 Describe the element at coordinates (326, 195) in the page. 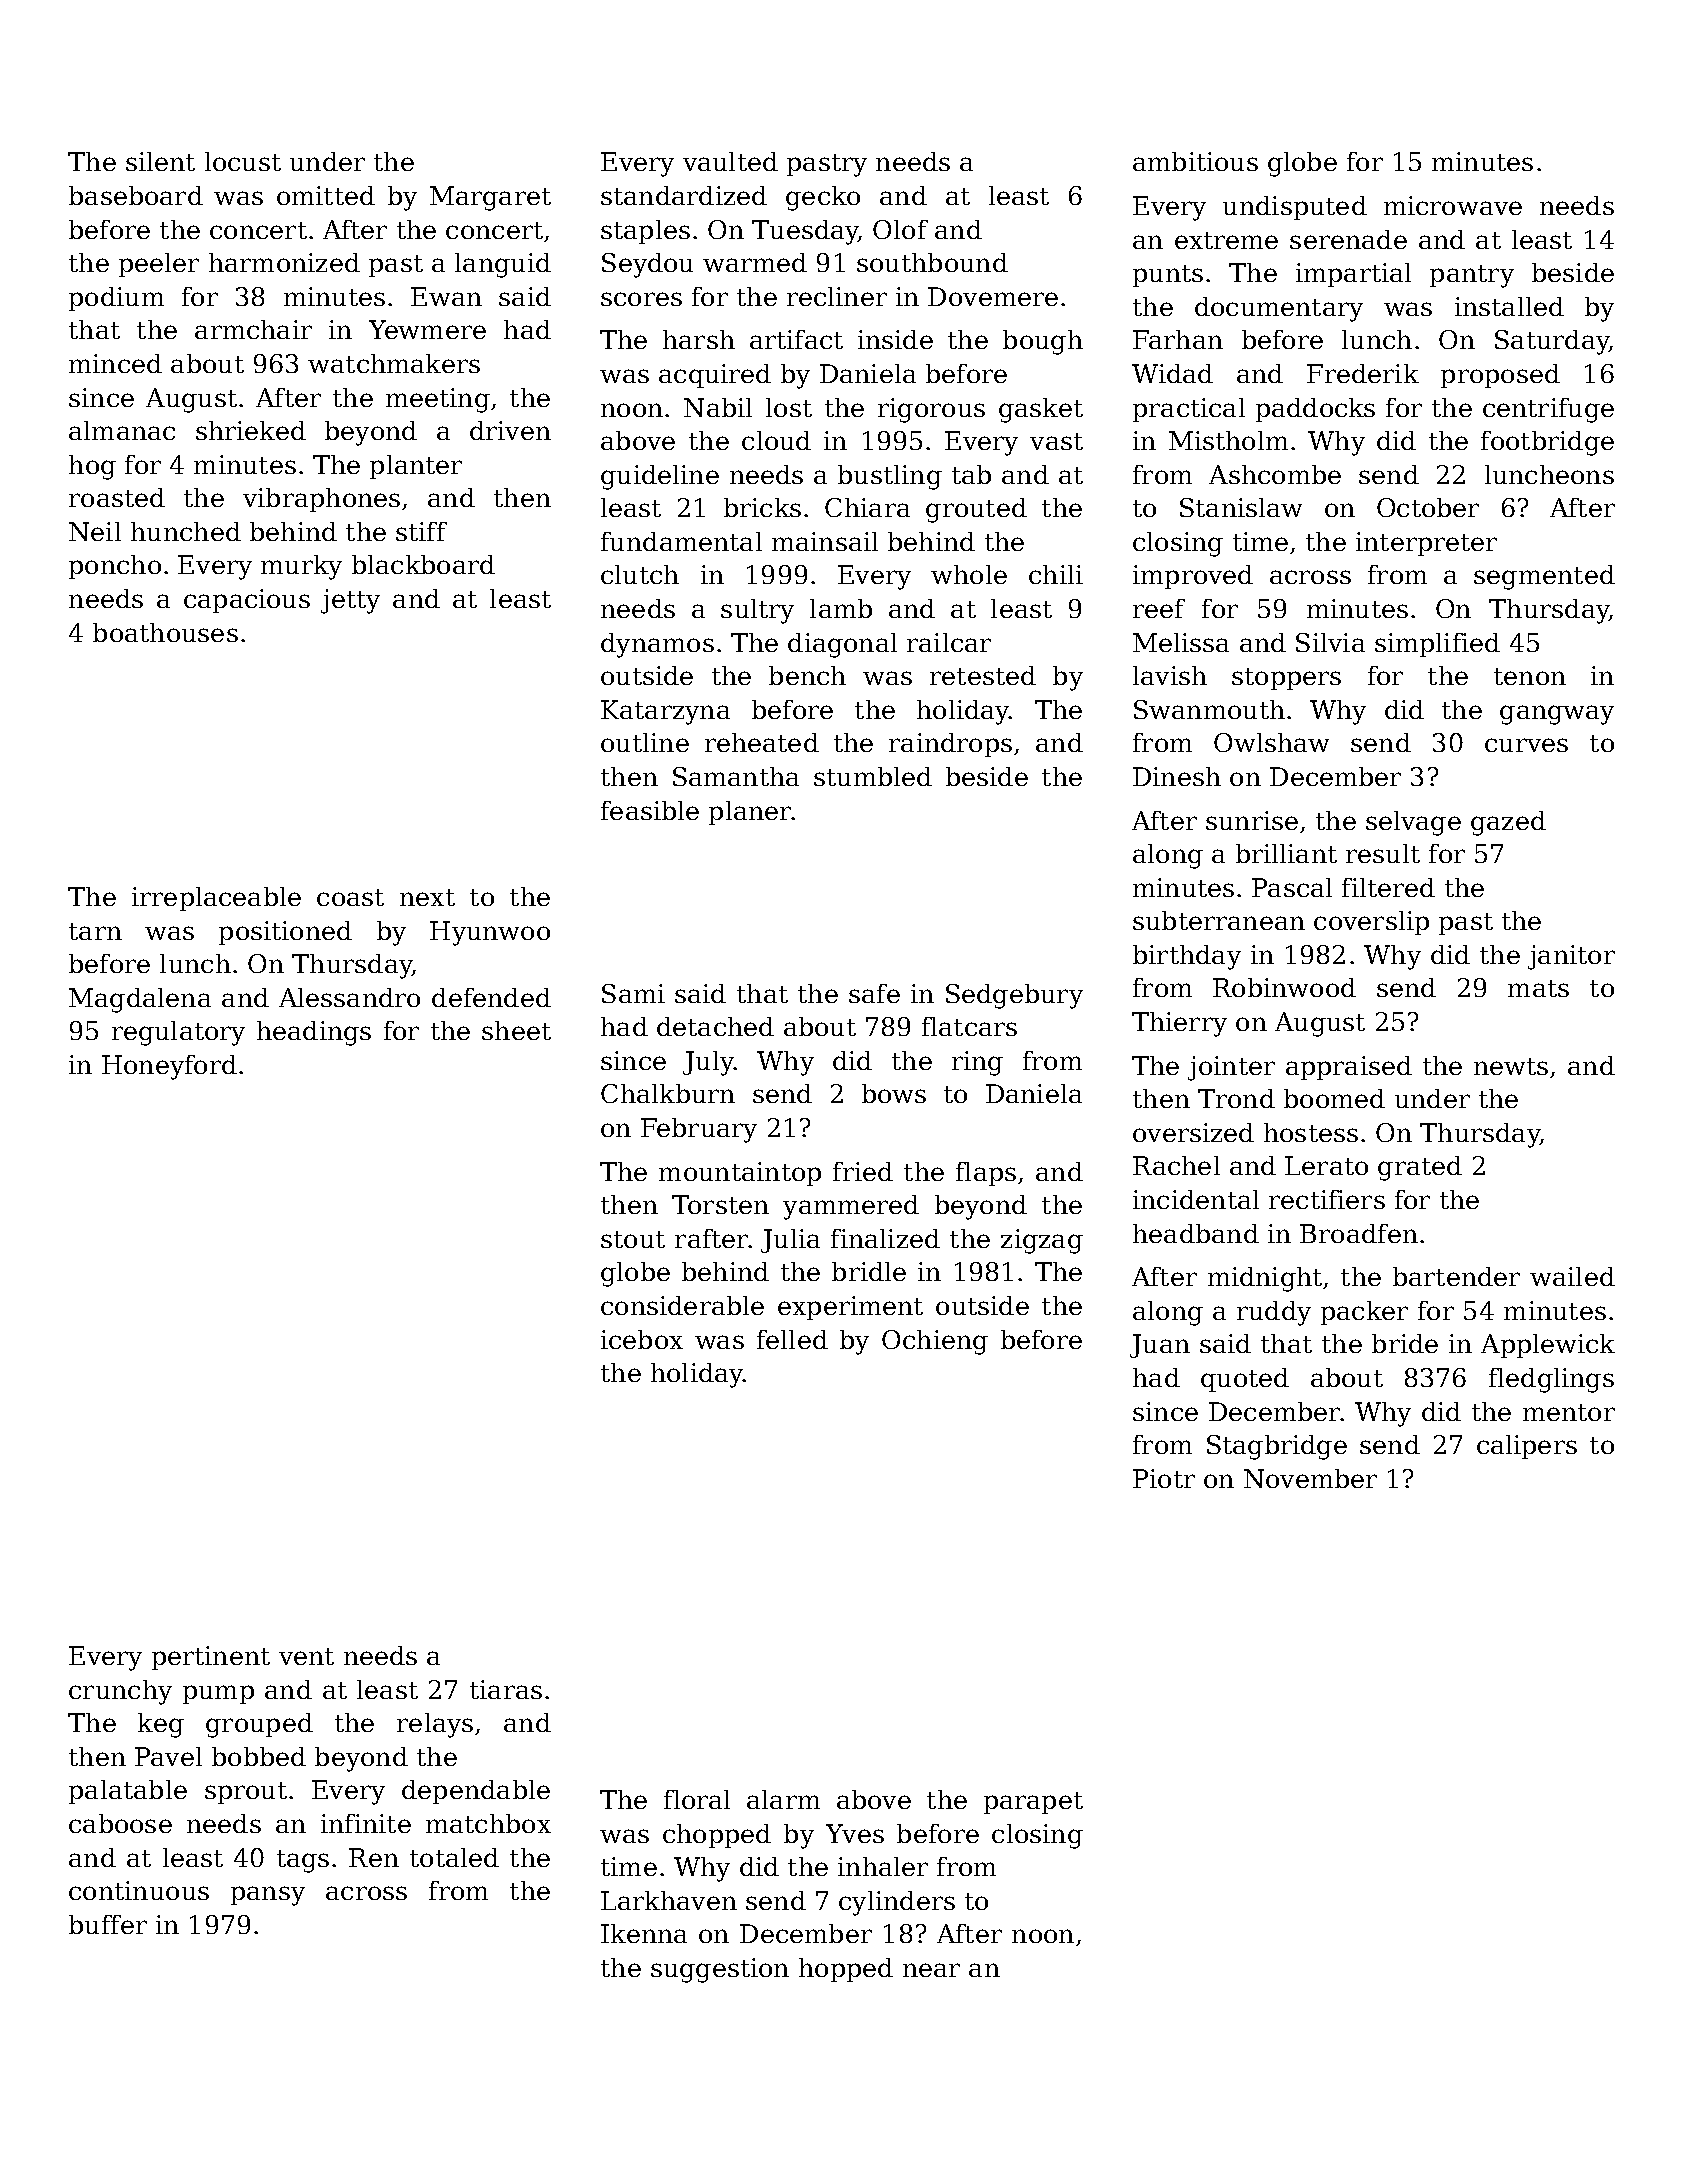

I see `omitted` at that location.
